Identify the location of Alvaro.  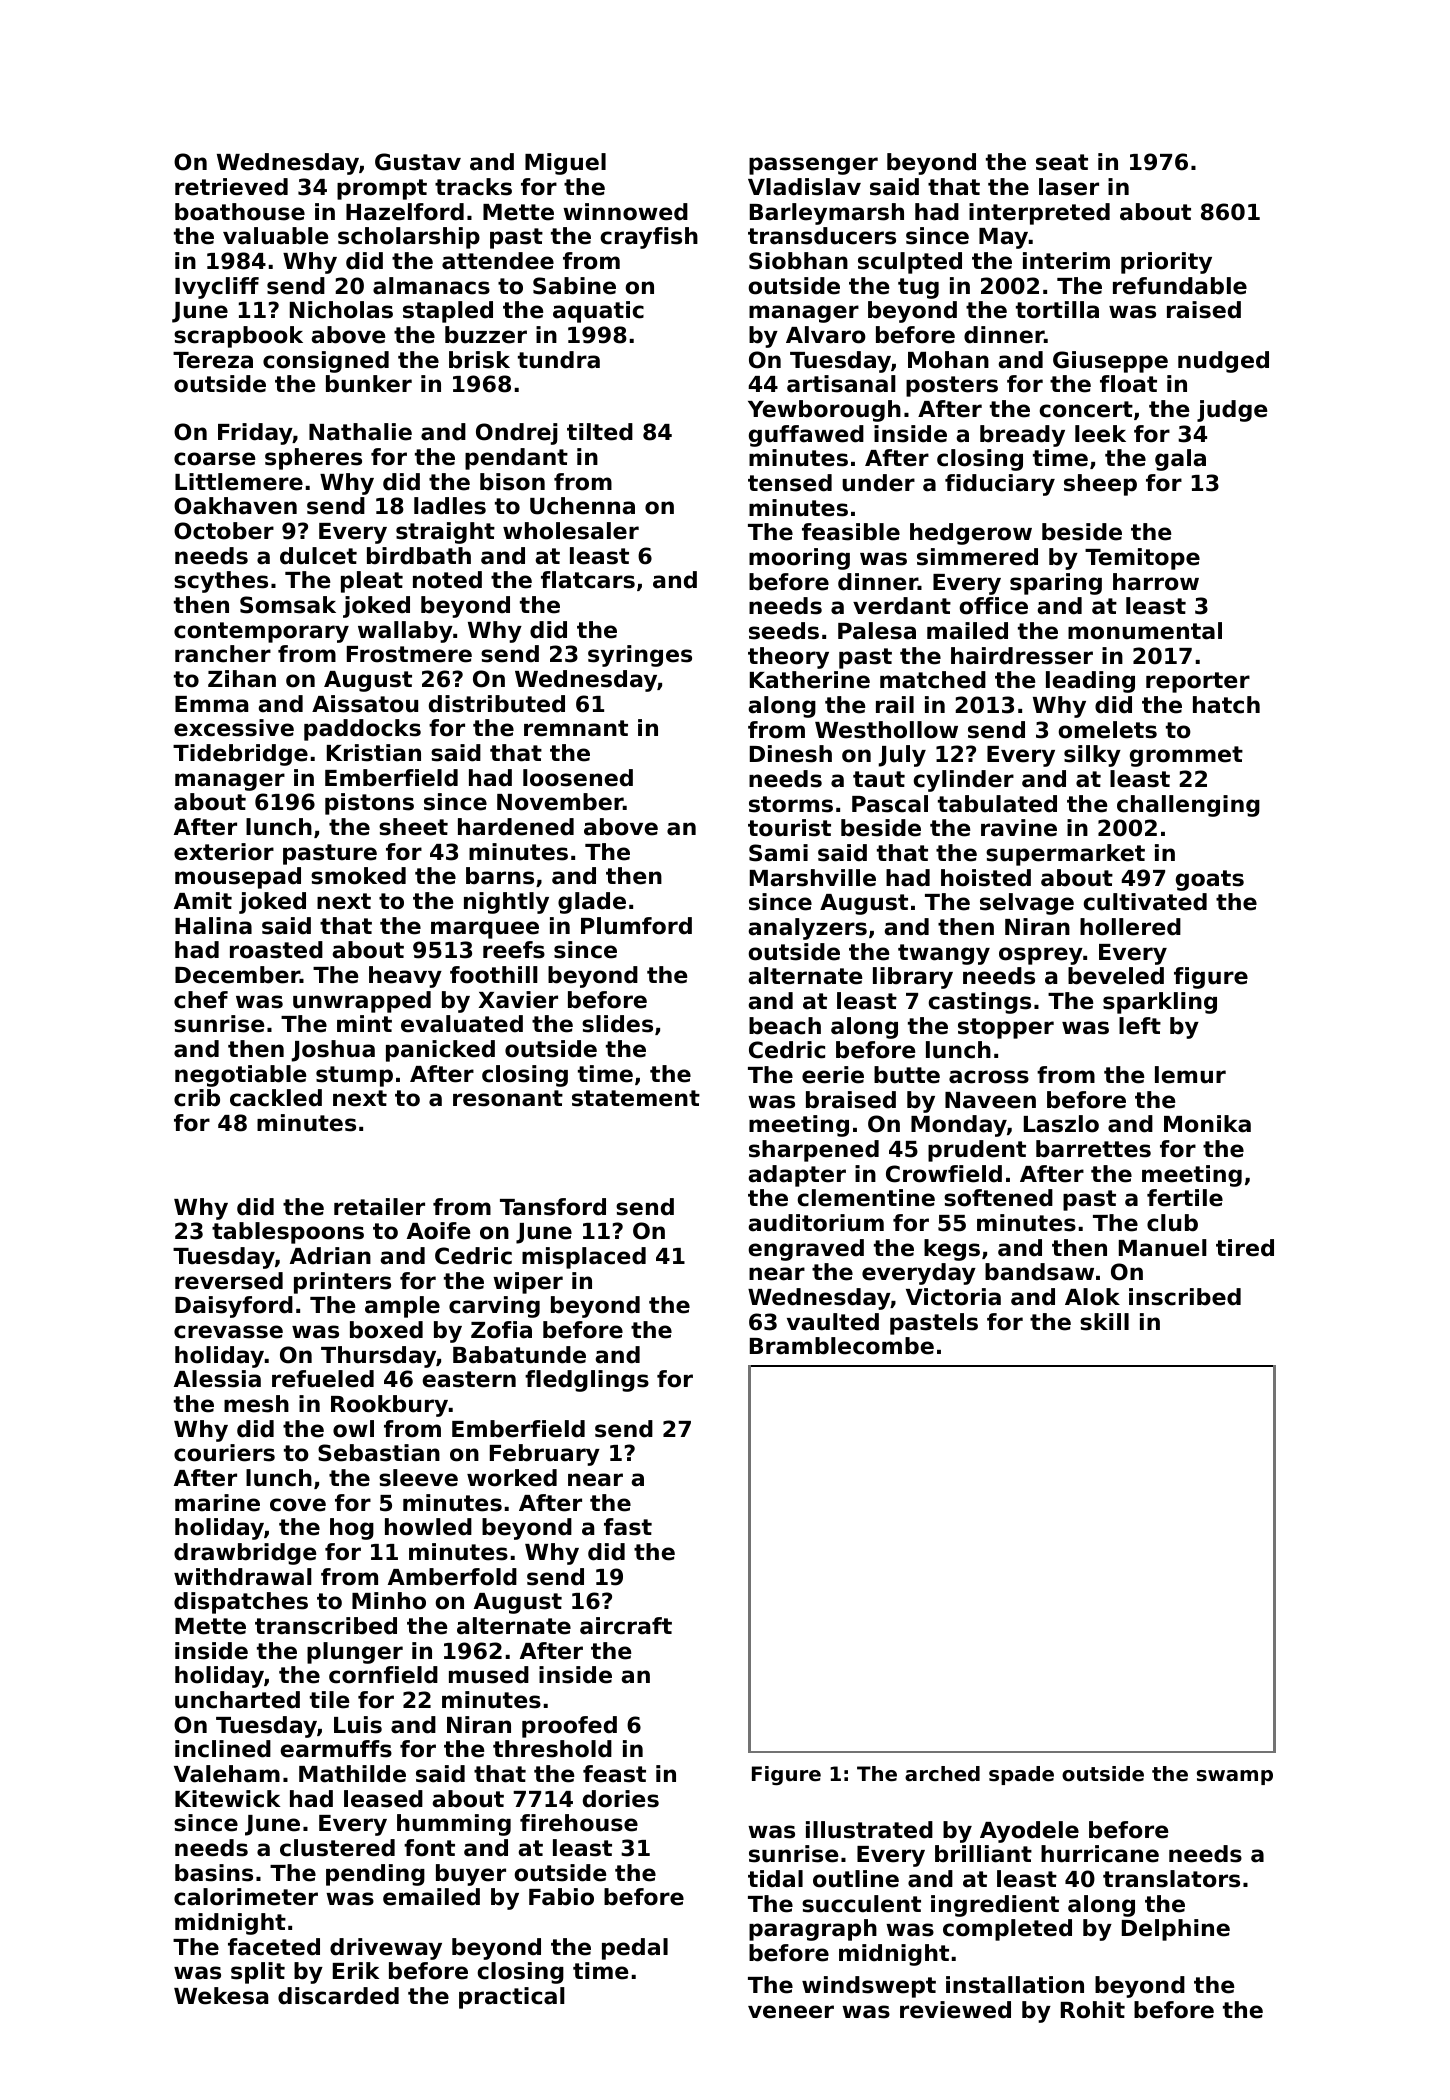
(826, 335).
